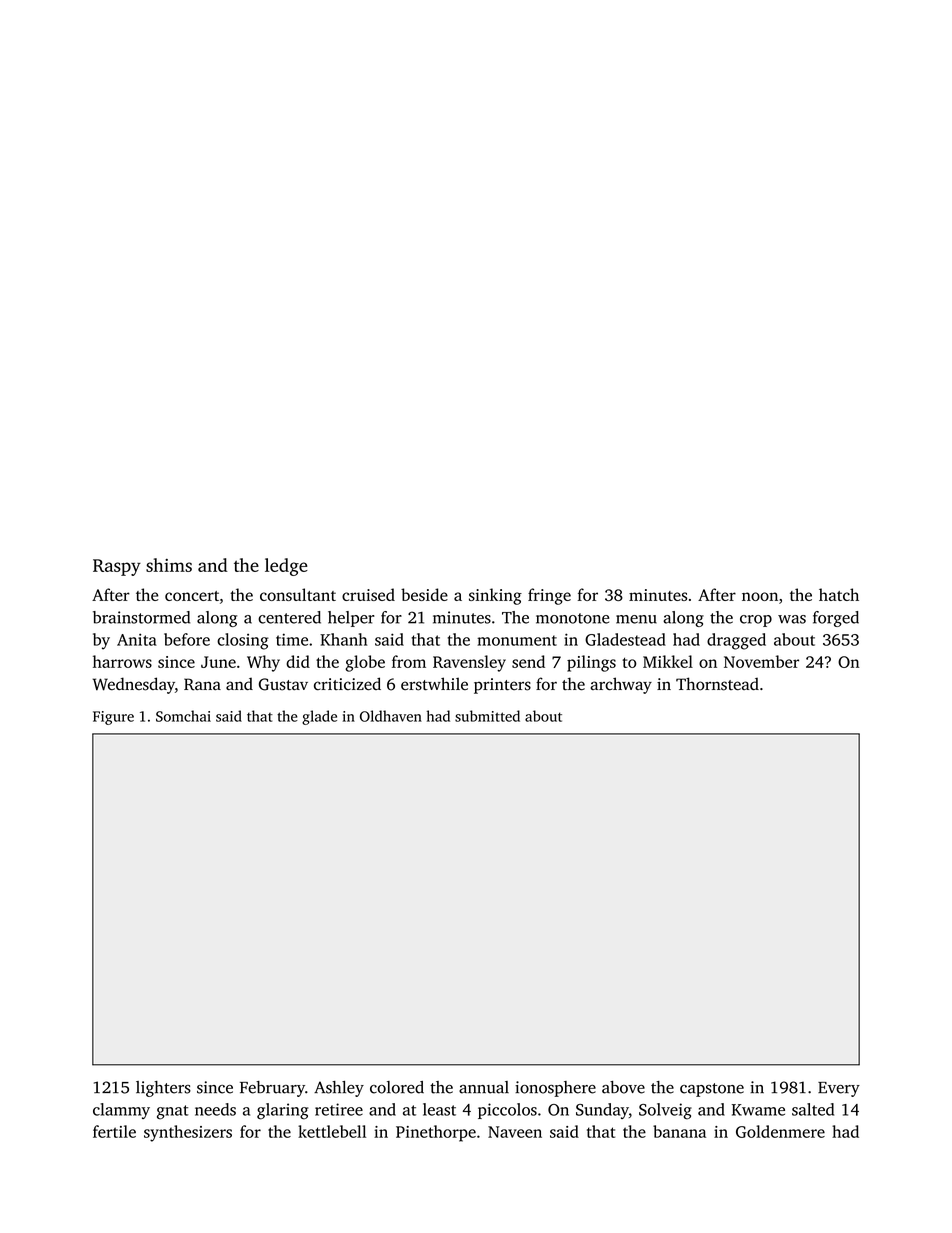 This screenshot has height=1233, width=952. What do you see at coordinates (515, 1132) in the screenshot?
I see `Naveen` at bounding box center [515, 1132].
